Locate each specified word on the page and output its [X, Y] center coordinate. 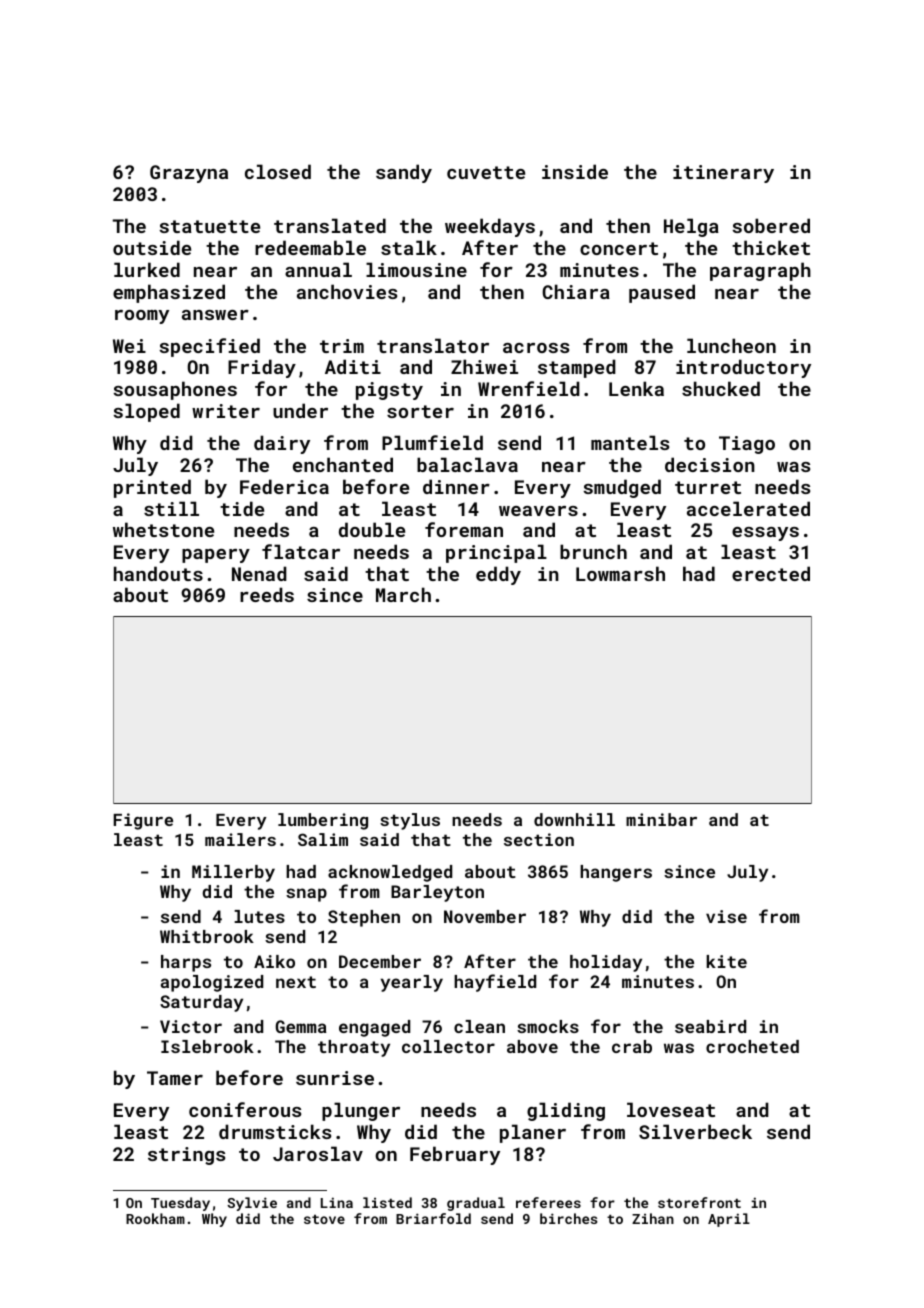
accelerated [748, 508]
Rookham [155, 1218]
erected [771, 573]
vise [726, 916]
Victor [191, 1026]
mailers [240, 839]
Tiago [747, 445]
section [539, 839]
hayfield [495, 983]
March [403, 594]
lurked [147, 269]
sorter [420, 411]
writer [226, 411]
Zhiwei [484, 366]
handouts [158, 573]
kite [726, 961]
